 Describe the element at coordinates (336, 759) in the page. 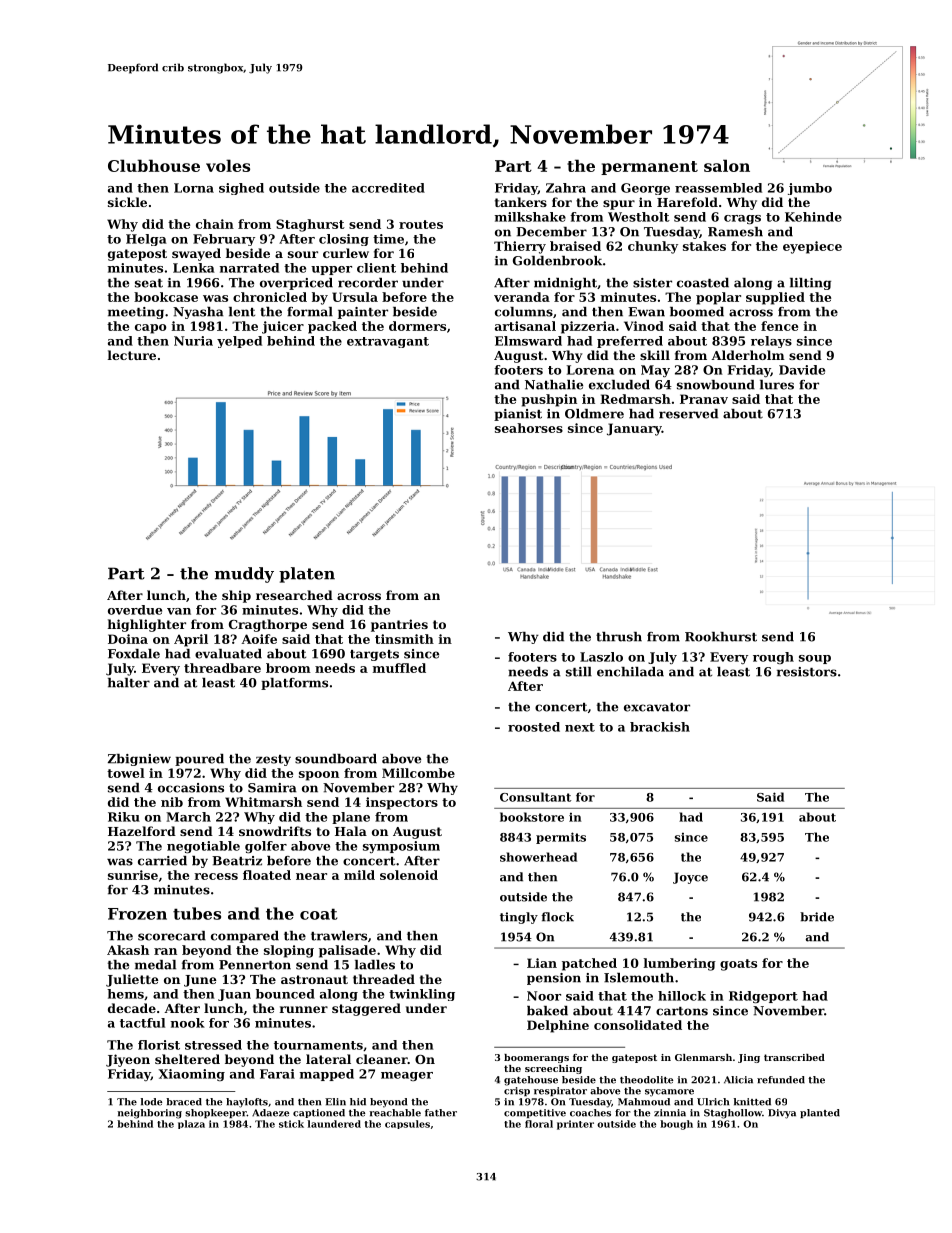

I see `soundboard` at that location.
